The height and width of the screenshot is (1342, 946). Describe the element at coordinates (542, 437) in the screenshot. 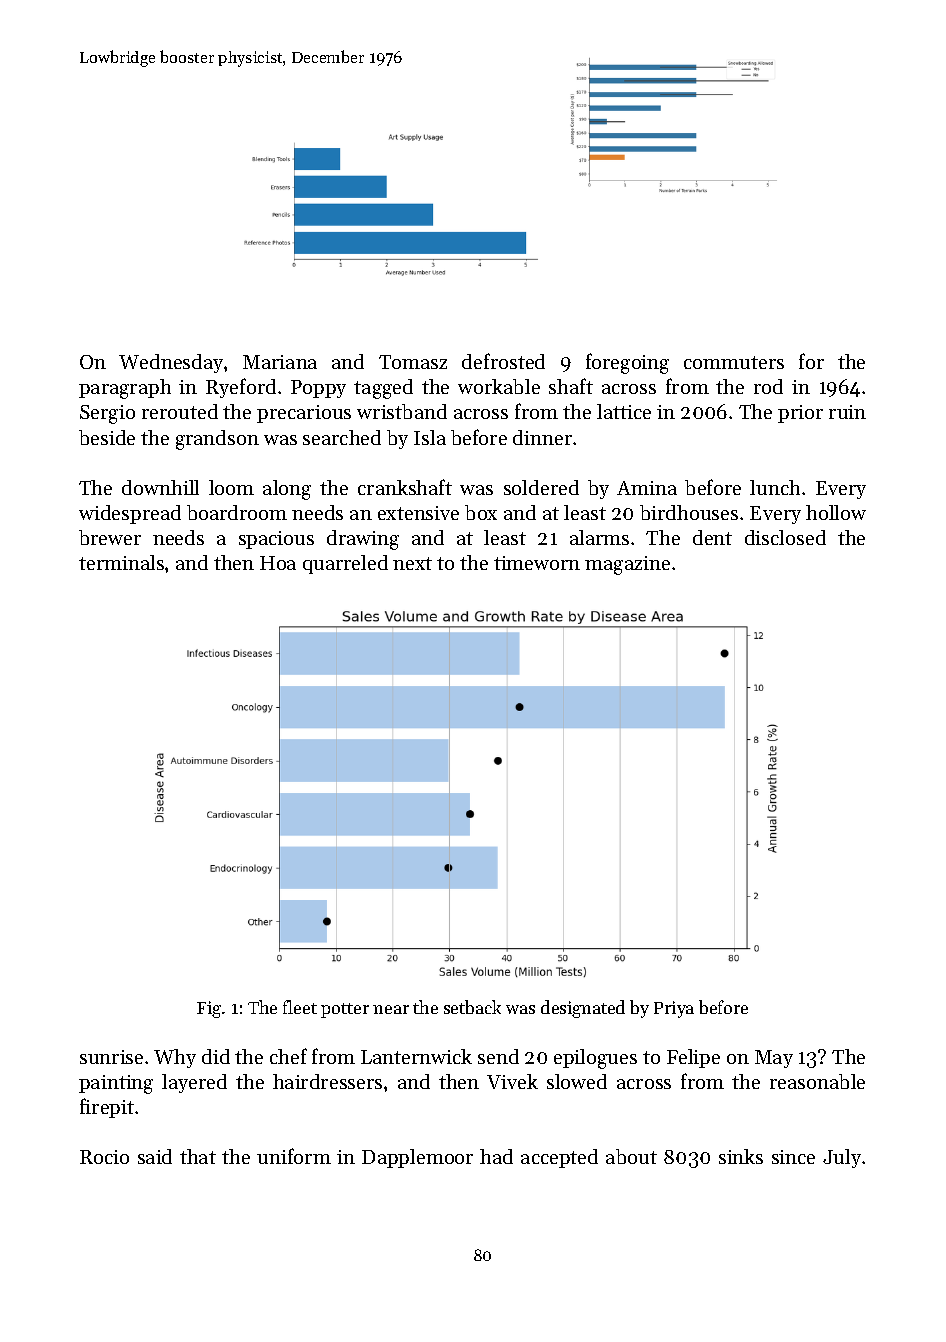

I see `dinner` at that location.
